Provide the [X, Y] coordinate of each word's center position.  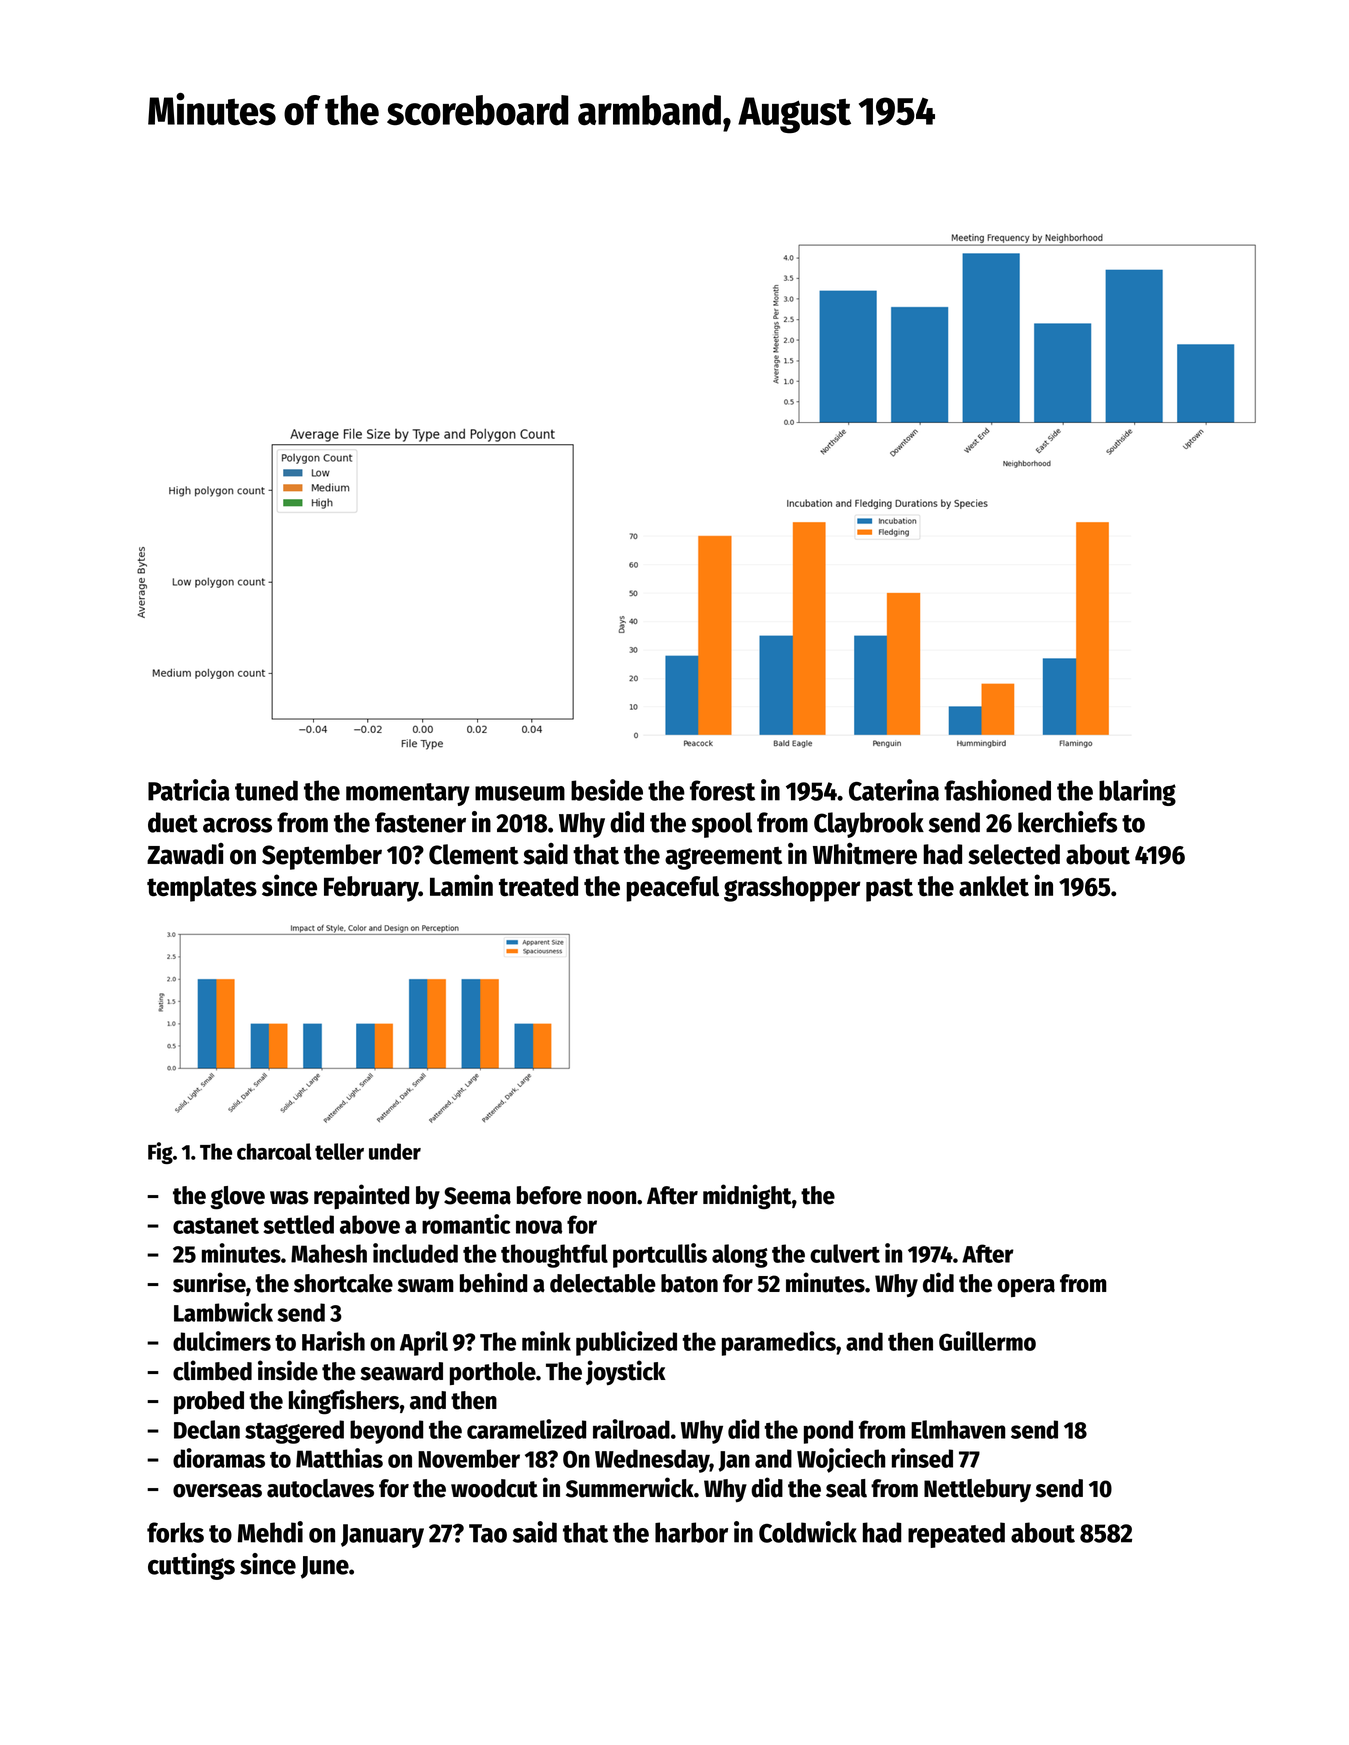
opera [1026, 1288]
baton [689, 1283]
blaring [1137, 792]
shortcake [343, 1283]
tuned [266, 790]
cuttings [191, 1566]
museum [520, 793]
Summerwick [630, 1487]
